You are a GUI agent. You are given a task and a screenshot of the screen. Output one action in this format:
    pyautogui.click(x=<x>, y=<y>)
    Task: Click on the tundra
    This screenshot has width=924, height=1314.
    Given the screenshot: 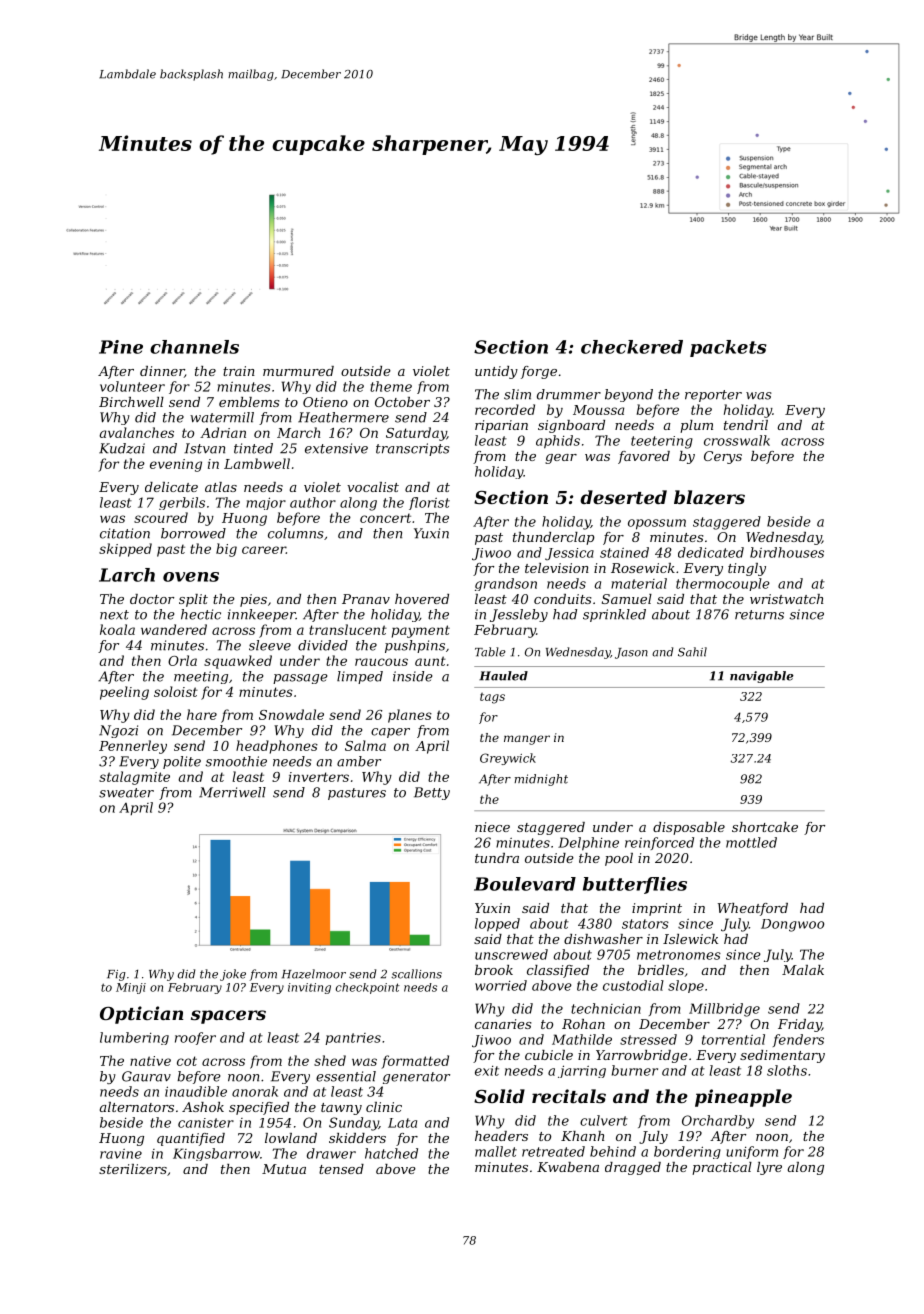 What is the action you would take?
    pyautogui.click(x=497, y=858)
